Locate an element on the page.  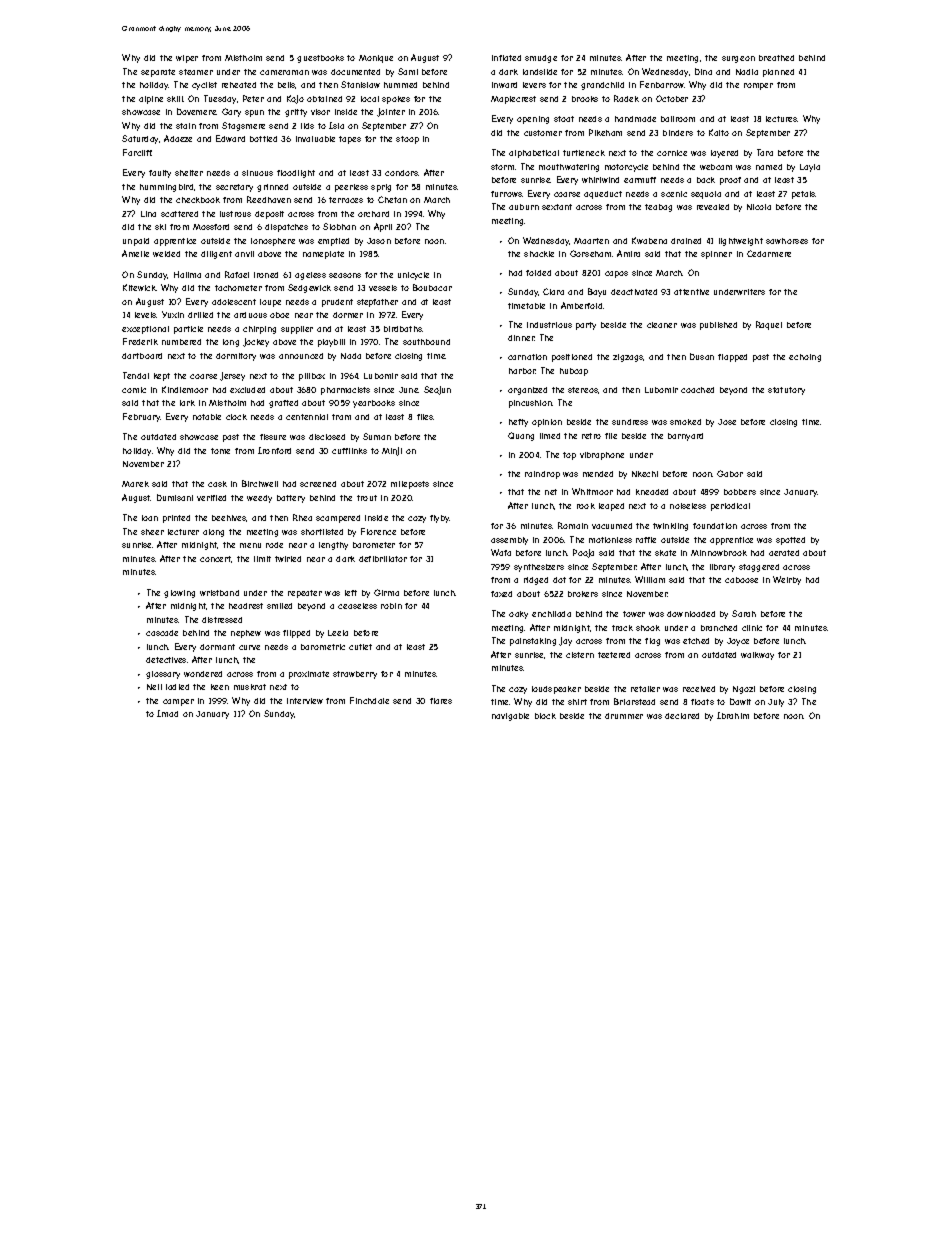
Cedarmere is located at coordinates (769, 253).
